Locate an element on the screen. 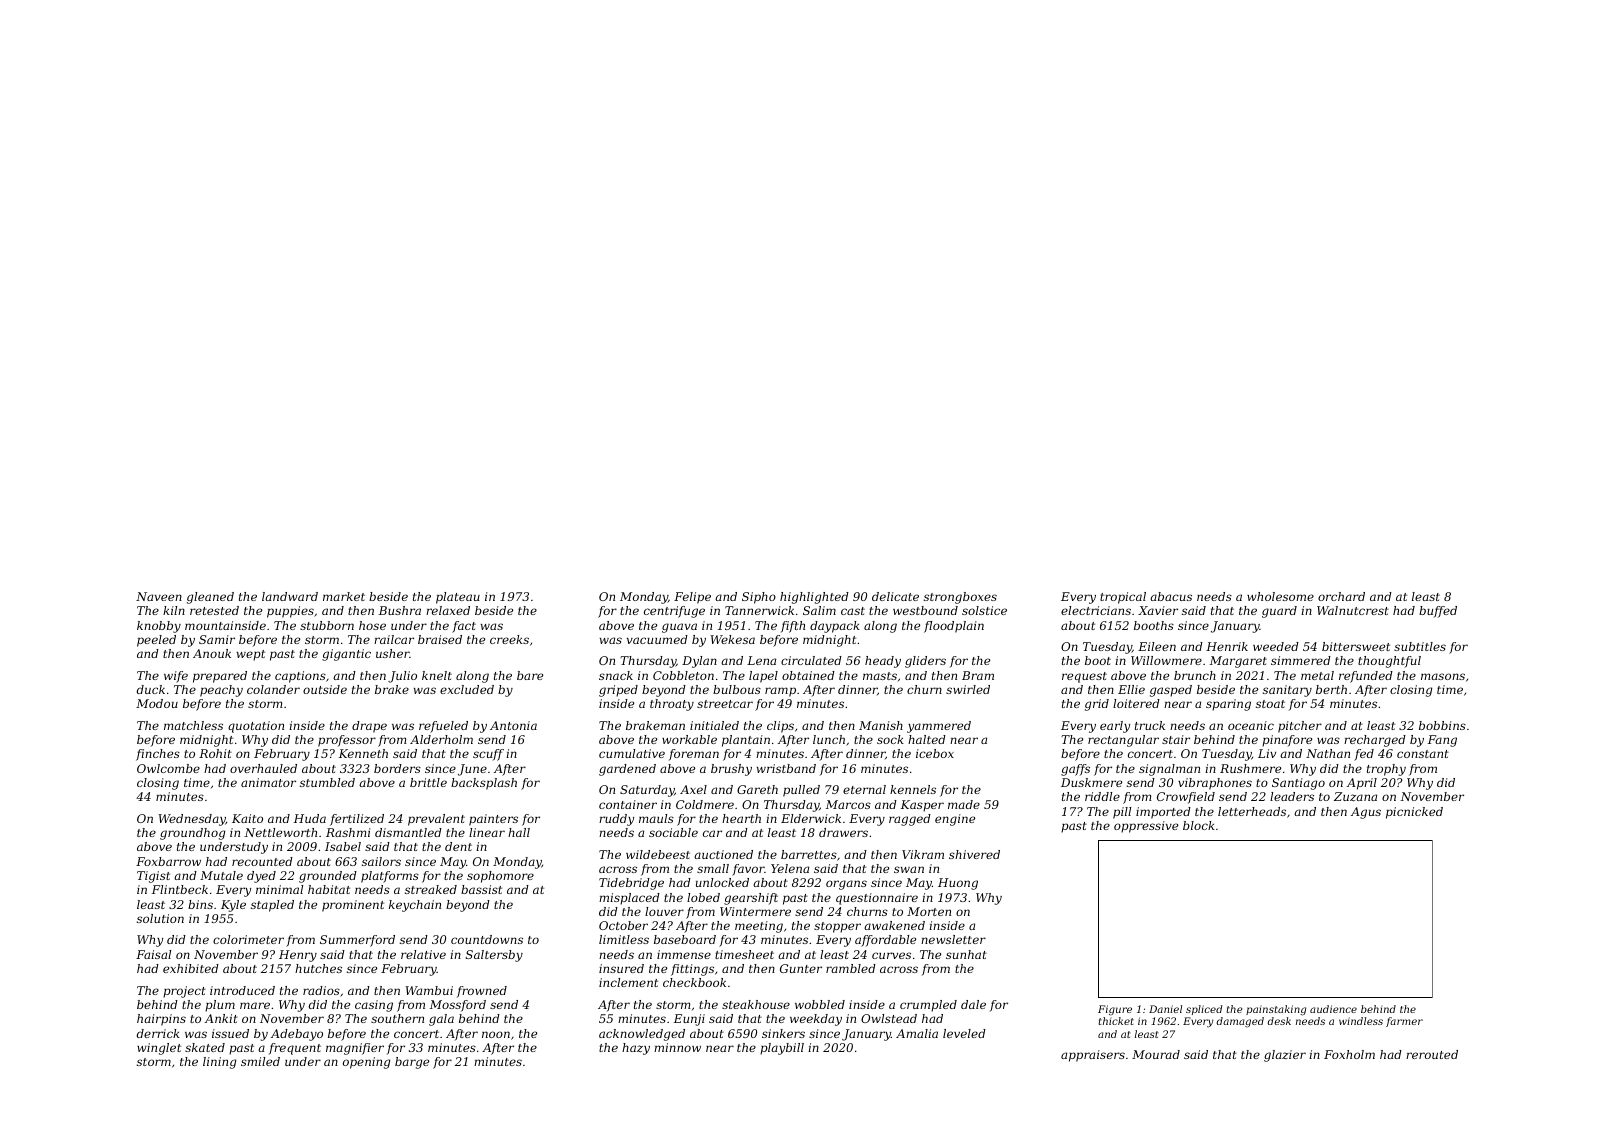  landward is located at coordinates (290, 596).
